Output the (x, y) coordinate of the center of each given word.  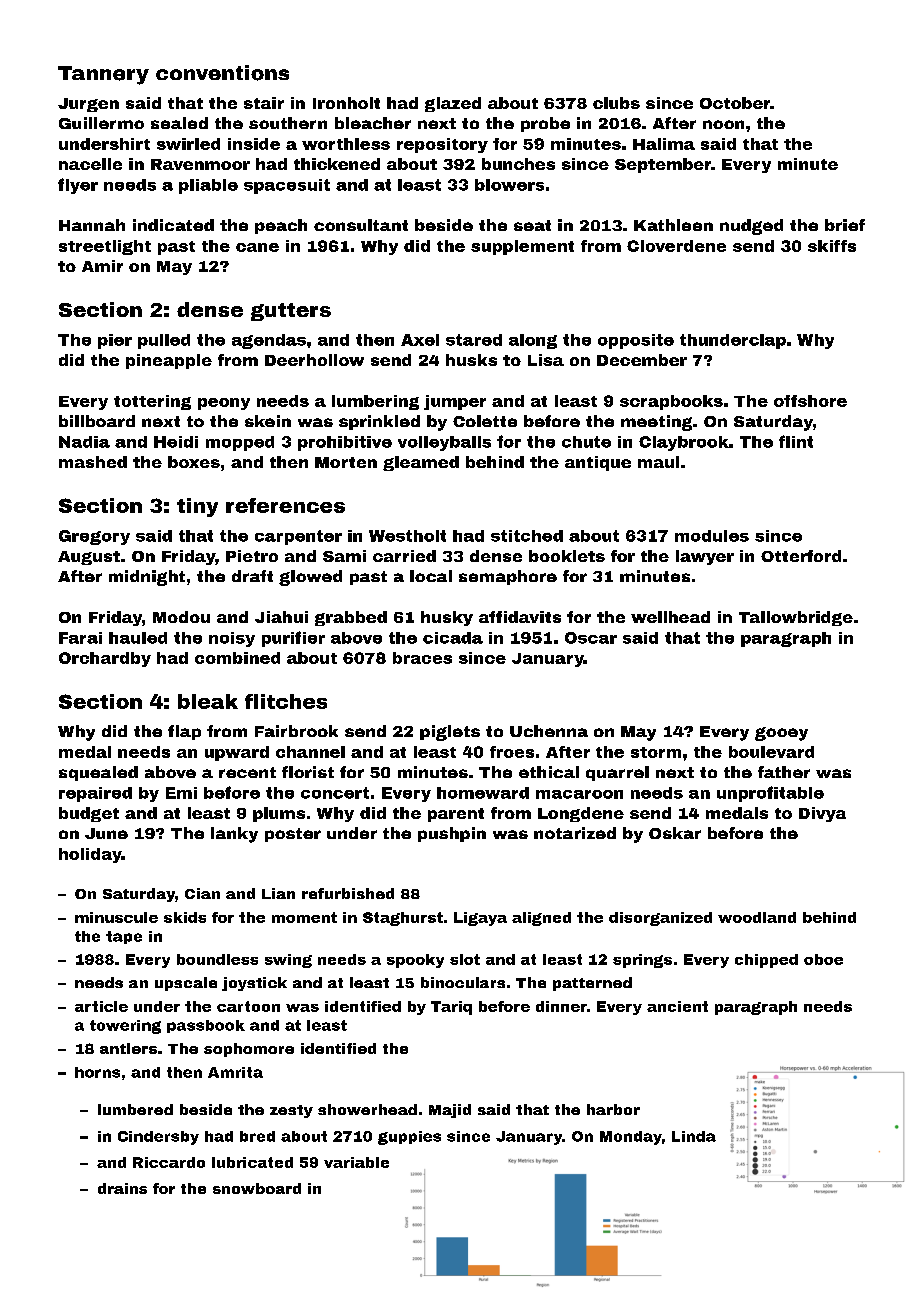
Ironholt (346, 103)
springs (642, 961)
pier (115, 341)
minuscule (116, 917)
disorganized (660, 919)
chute (586, 442)
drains (122, 1188)
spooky (415, 961)
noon (723, 124)
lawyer (705, 557)
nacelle (90, 164)
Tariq (451, 1008)
